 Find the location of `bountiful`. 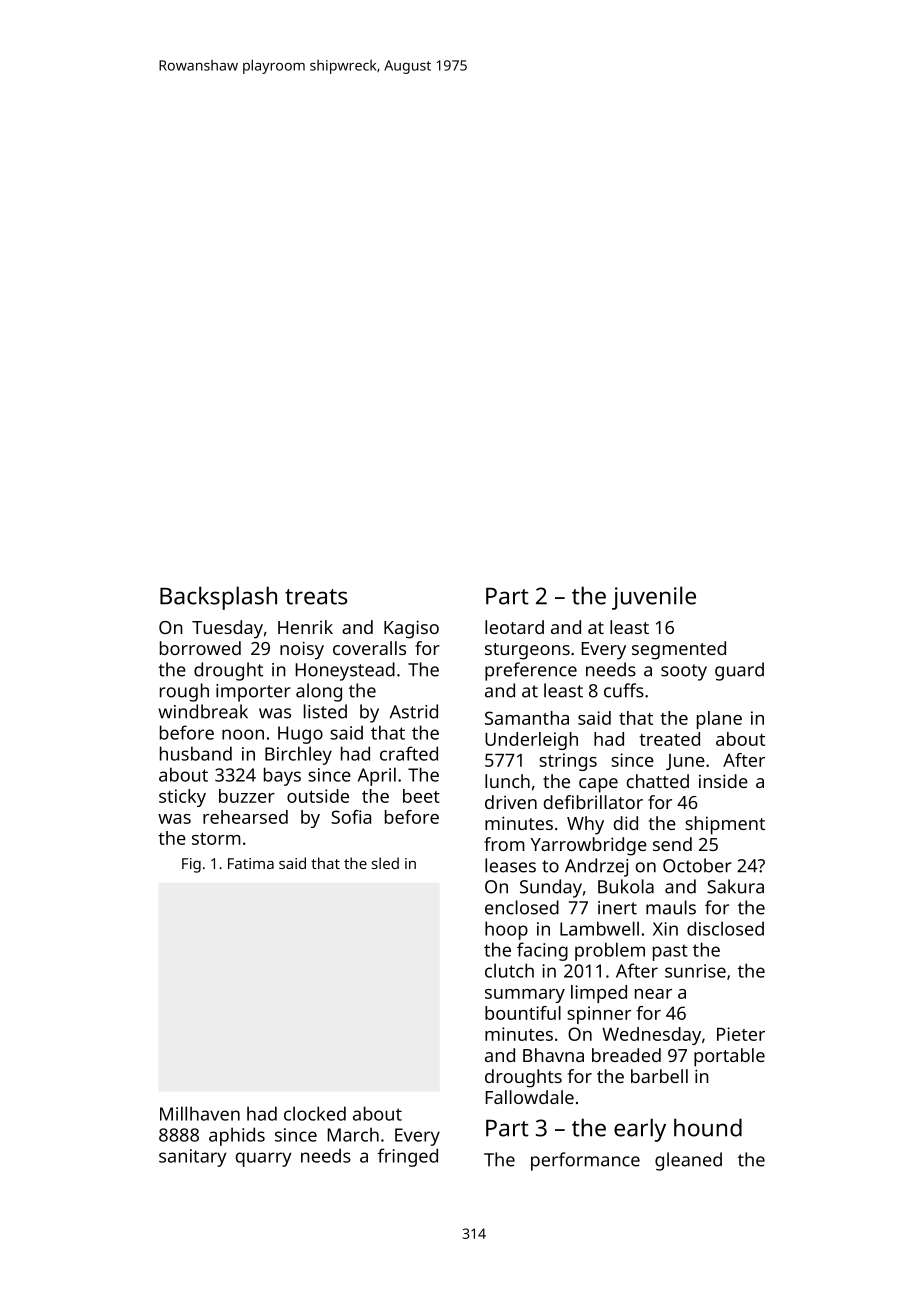

bountiful is located at coordinates (523, 1013).
